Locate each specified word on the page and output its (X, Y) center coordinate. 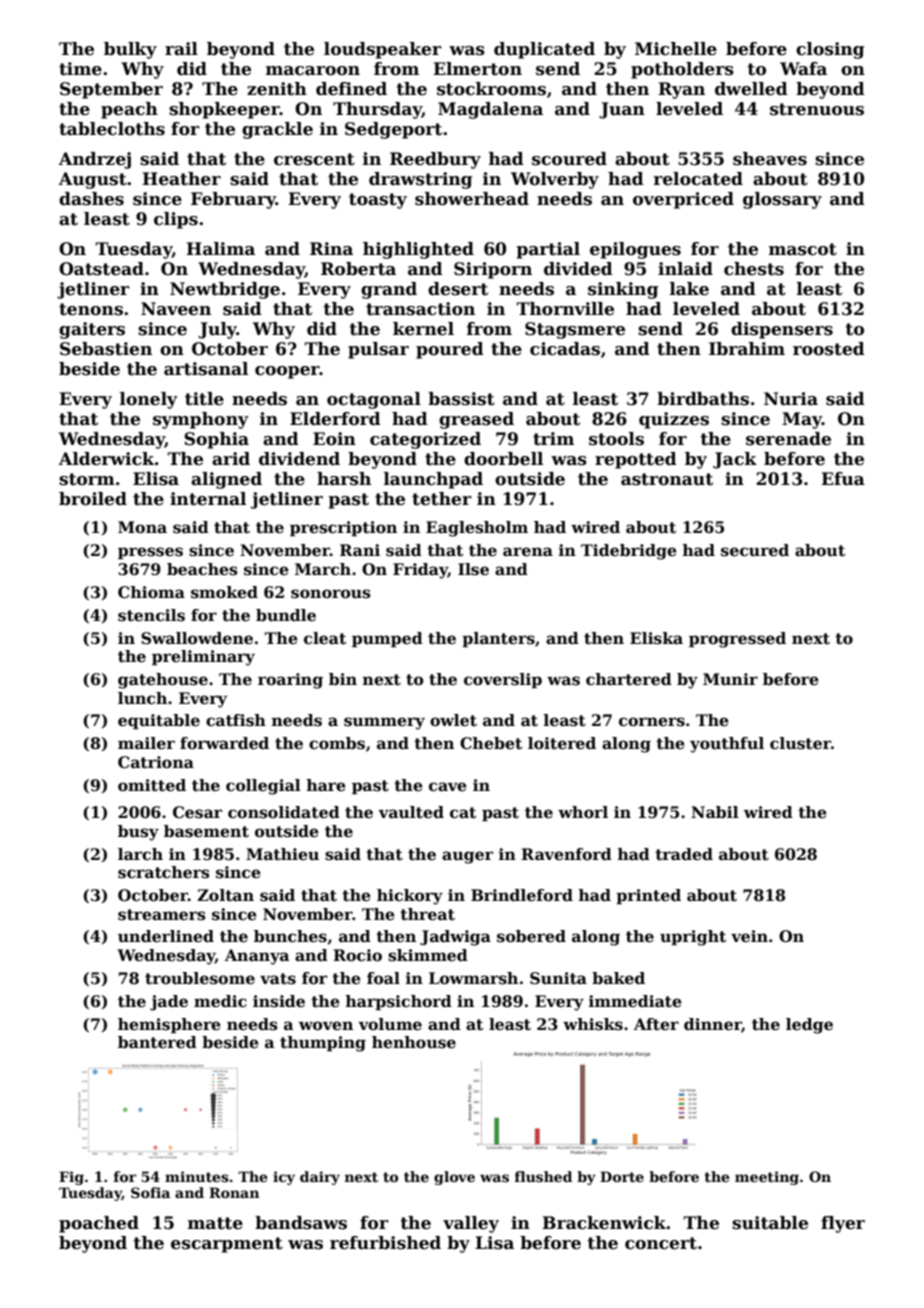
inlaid (685, 269)
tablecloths (112, 129)
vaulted (411, 812)
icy (284, 1178)
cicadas (565, 349)
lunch (142, 698)
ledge (809, 1026)
